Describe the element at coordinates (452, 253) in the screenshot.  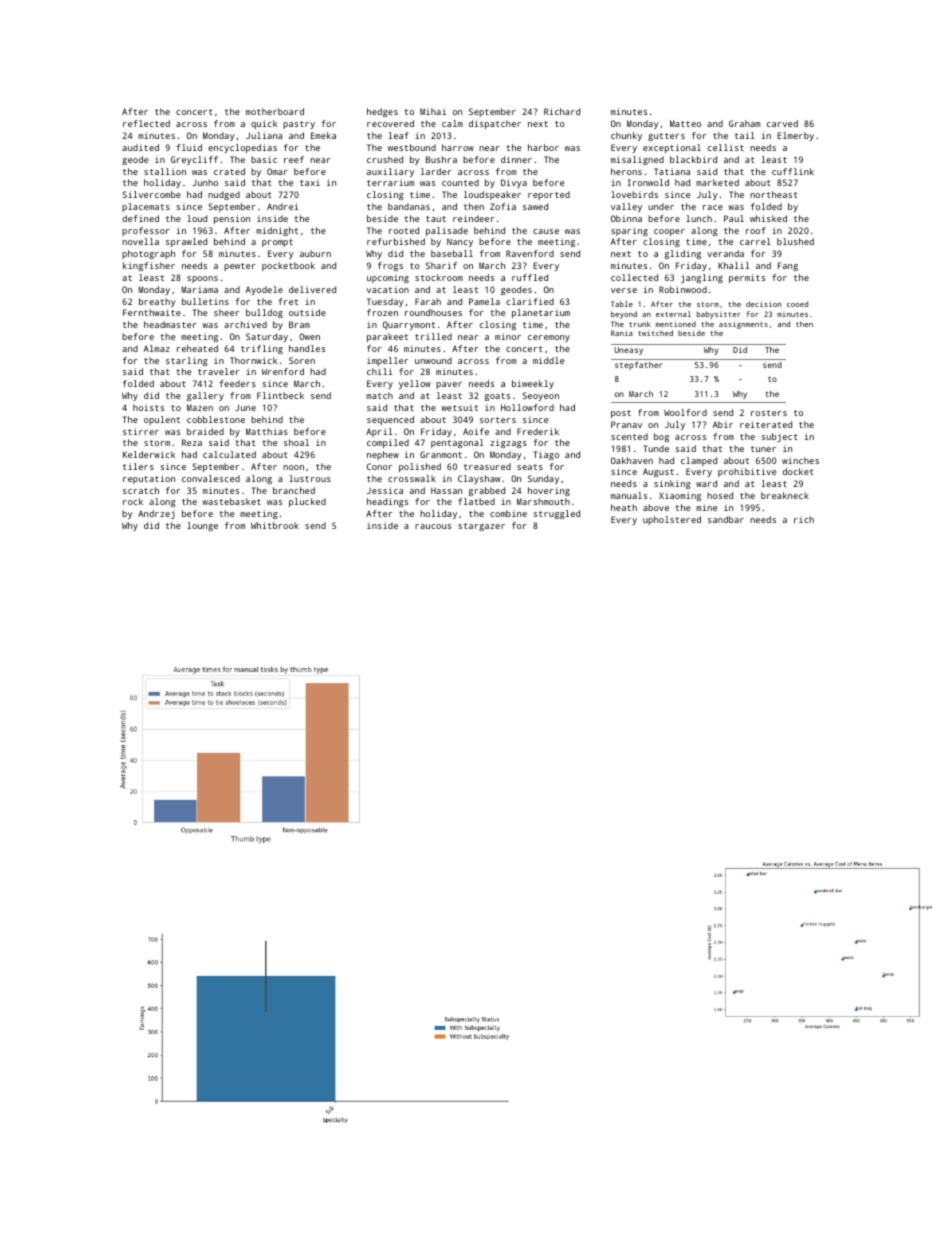
I see `baseball` at that location.
